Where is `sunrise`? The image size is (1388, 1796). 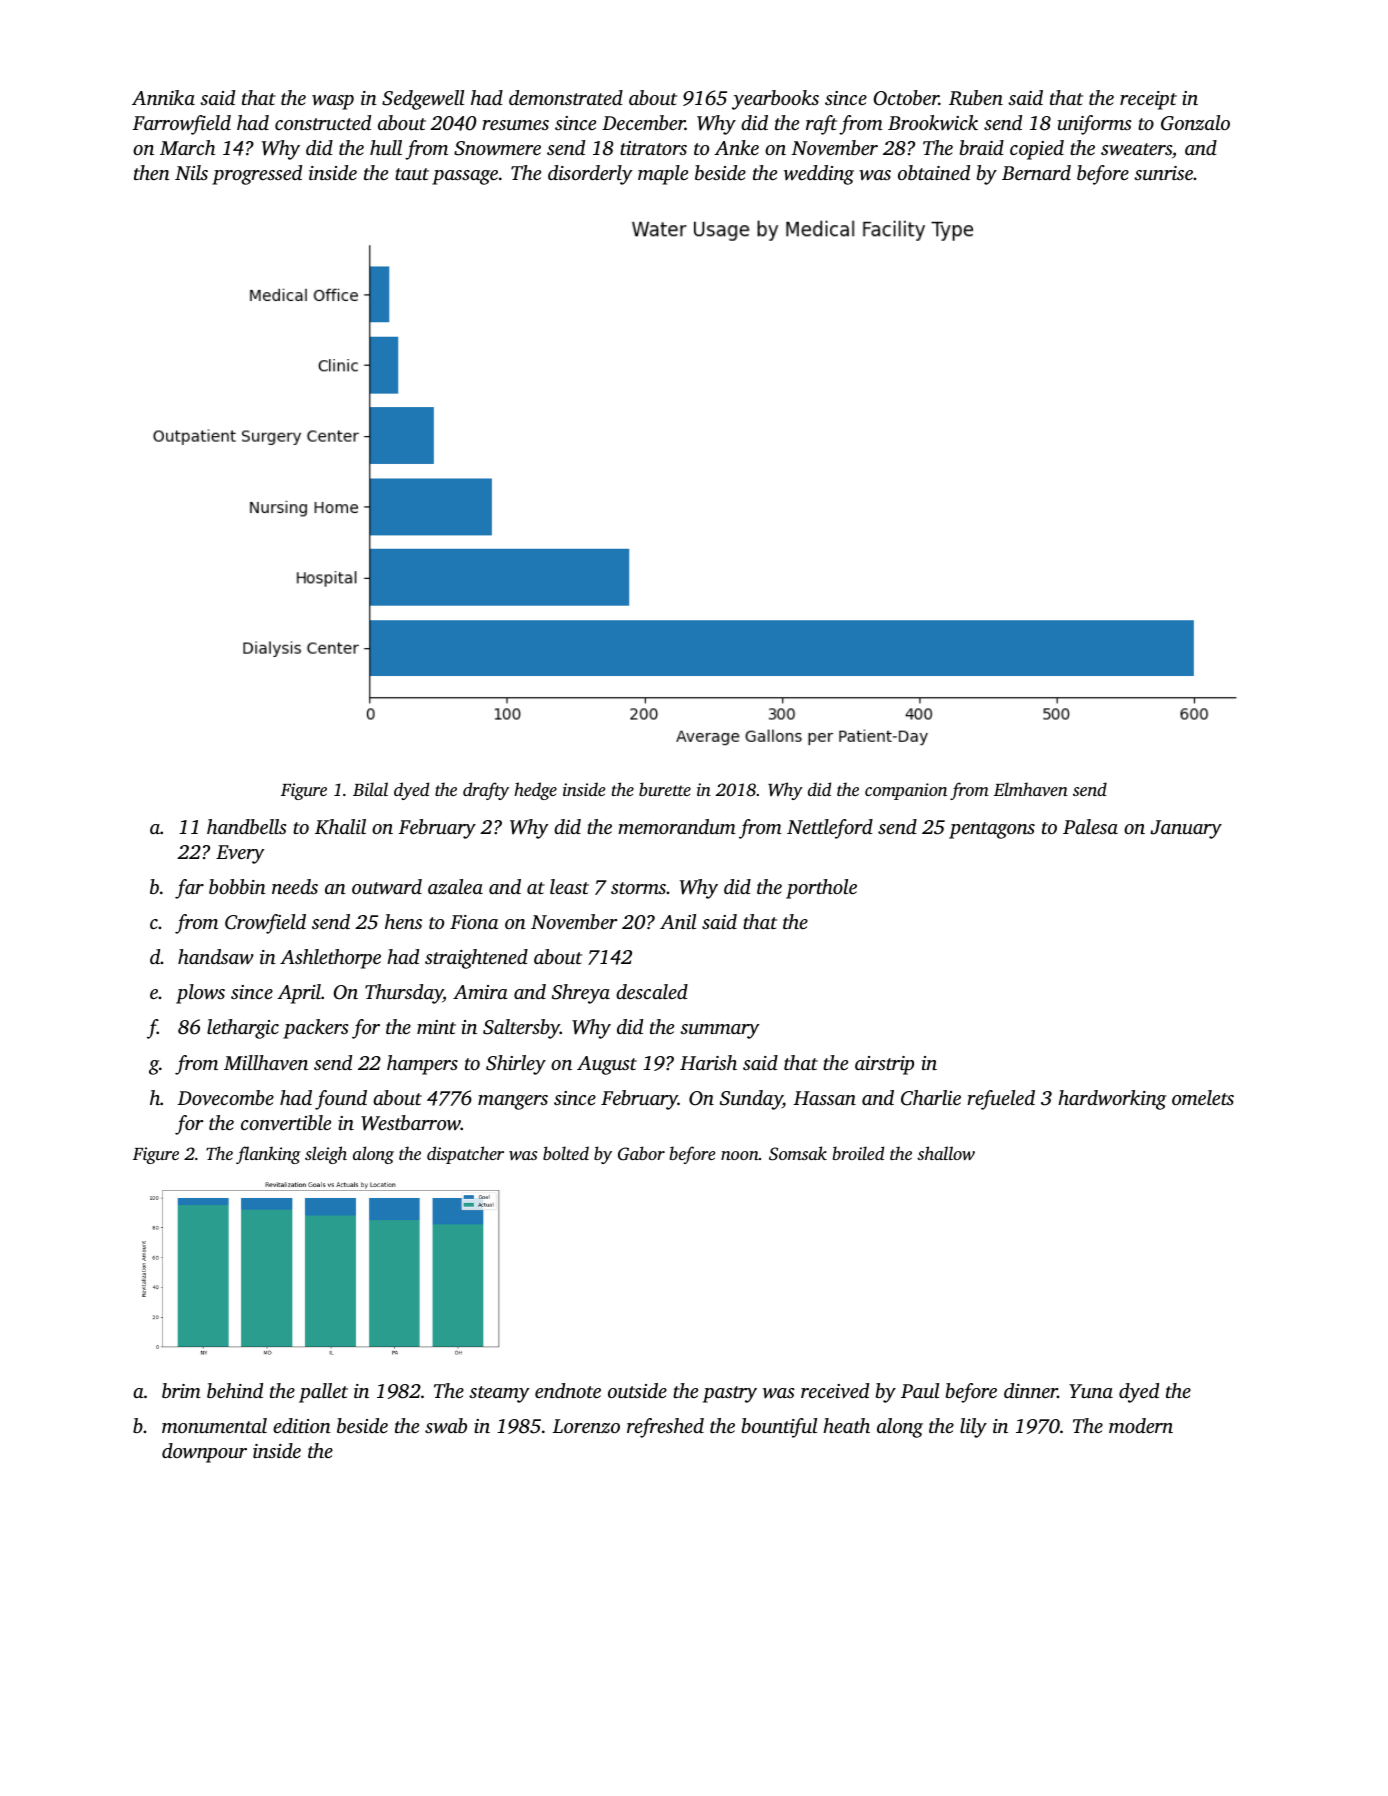
sunrise is located at coordinates (1163, 173).
